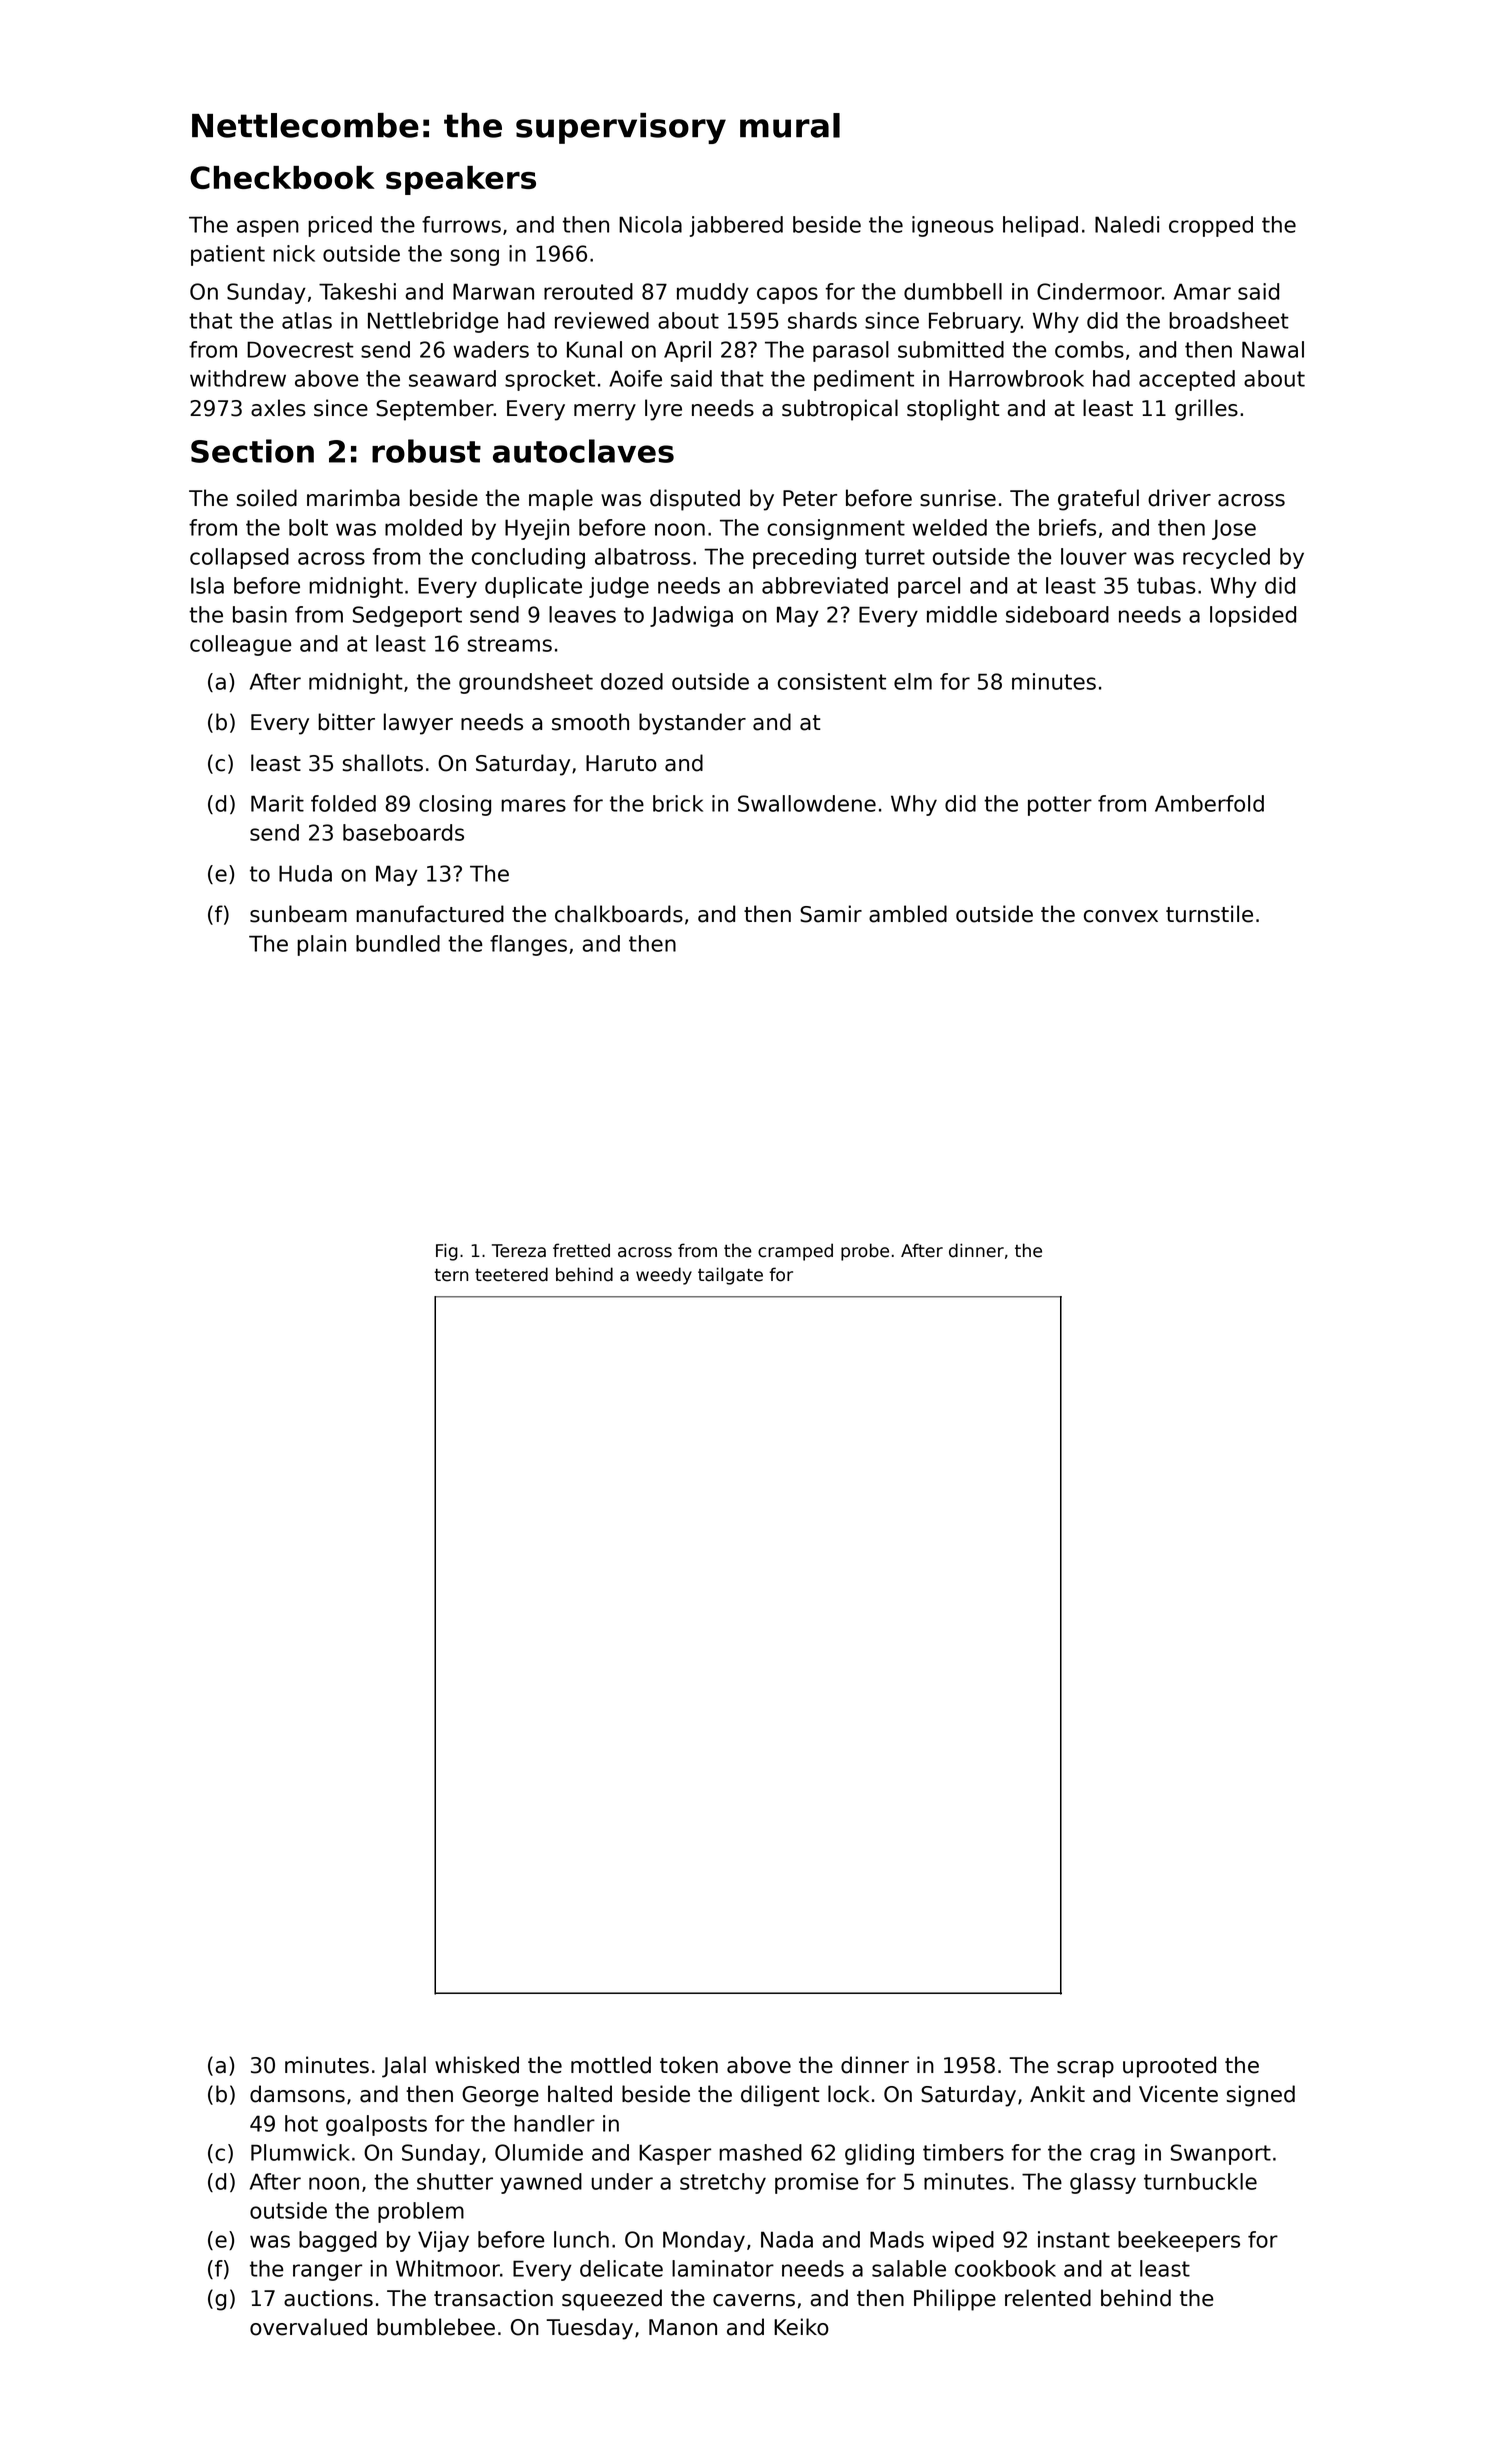 This image has width=1496, height=2464. What do you see at coordinates (228, 255) in the image?
I see `patient` at bounding box center [228, 255].
